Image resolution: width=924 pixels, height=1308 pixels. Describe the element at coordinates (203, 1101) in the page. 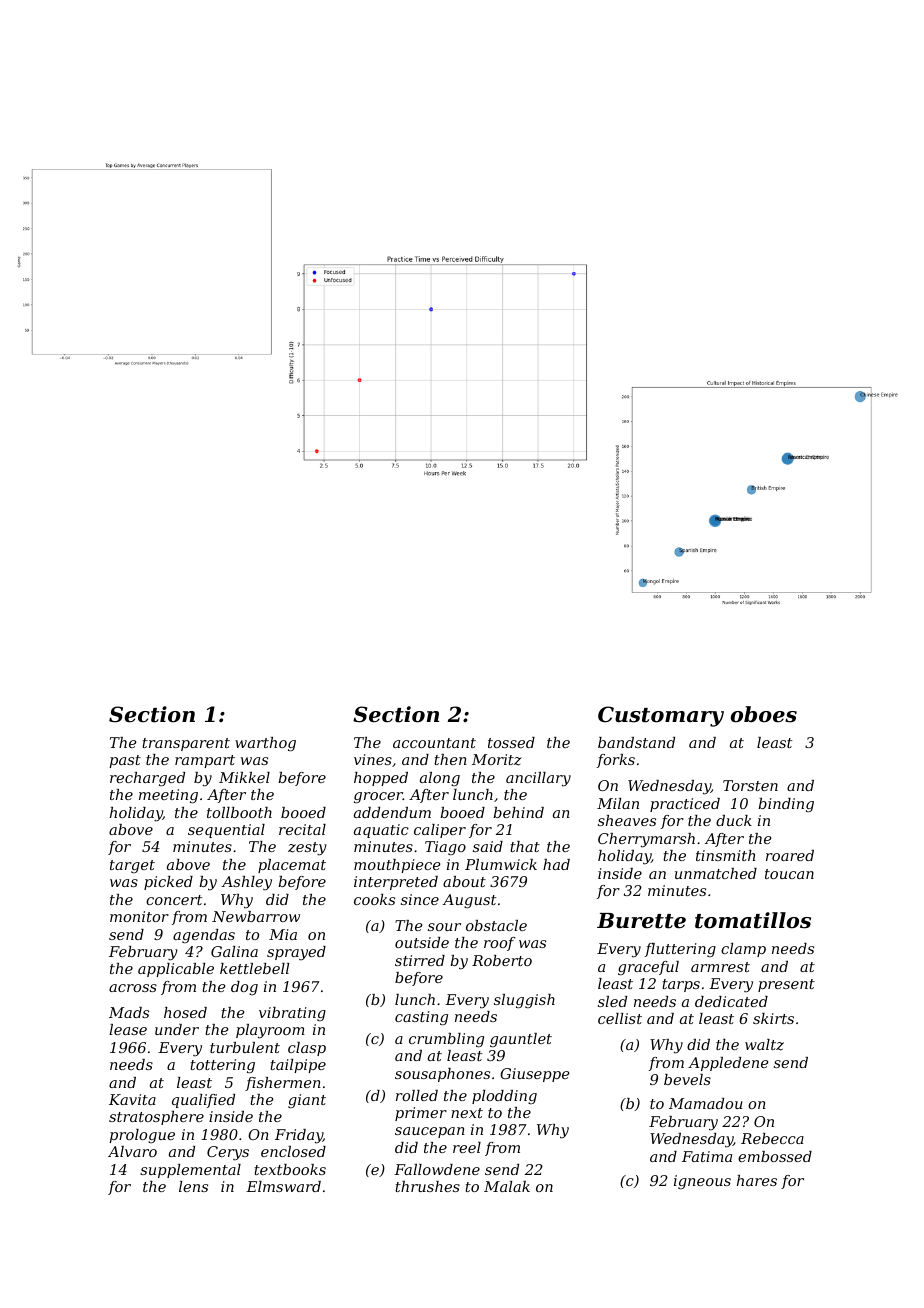

I see `qualified` at that location.
